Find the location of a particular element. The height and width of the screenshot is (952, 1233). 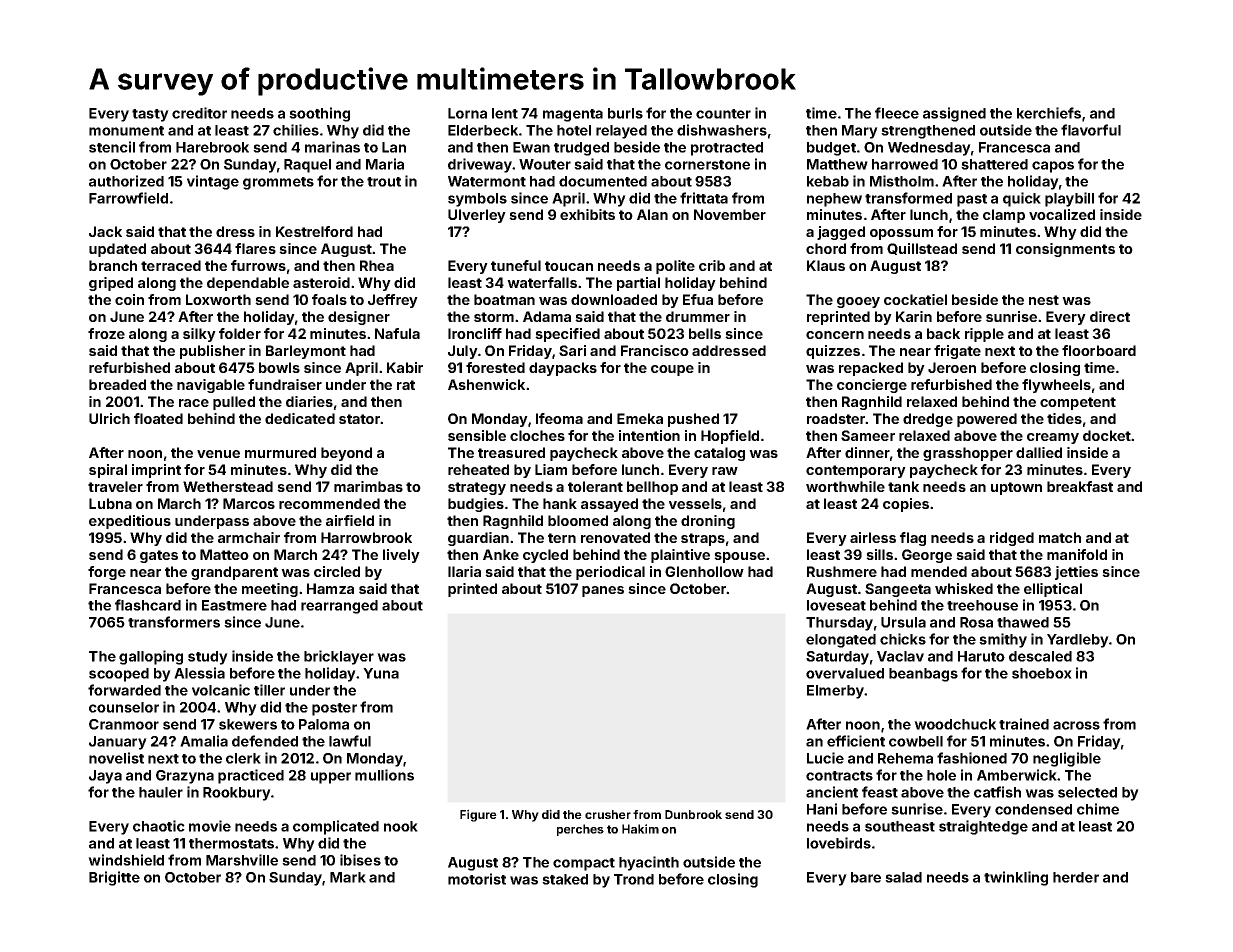

sensible is located at coordinates (477, 435).
